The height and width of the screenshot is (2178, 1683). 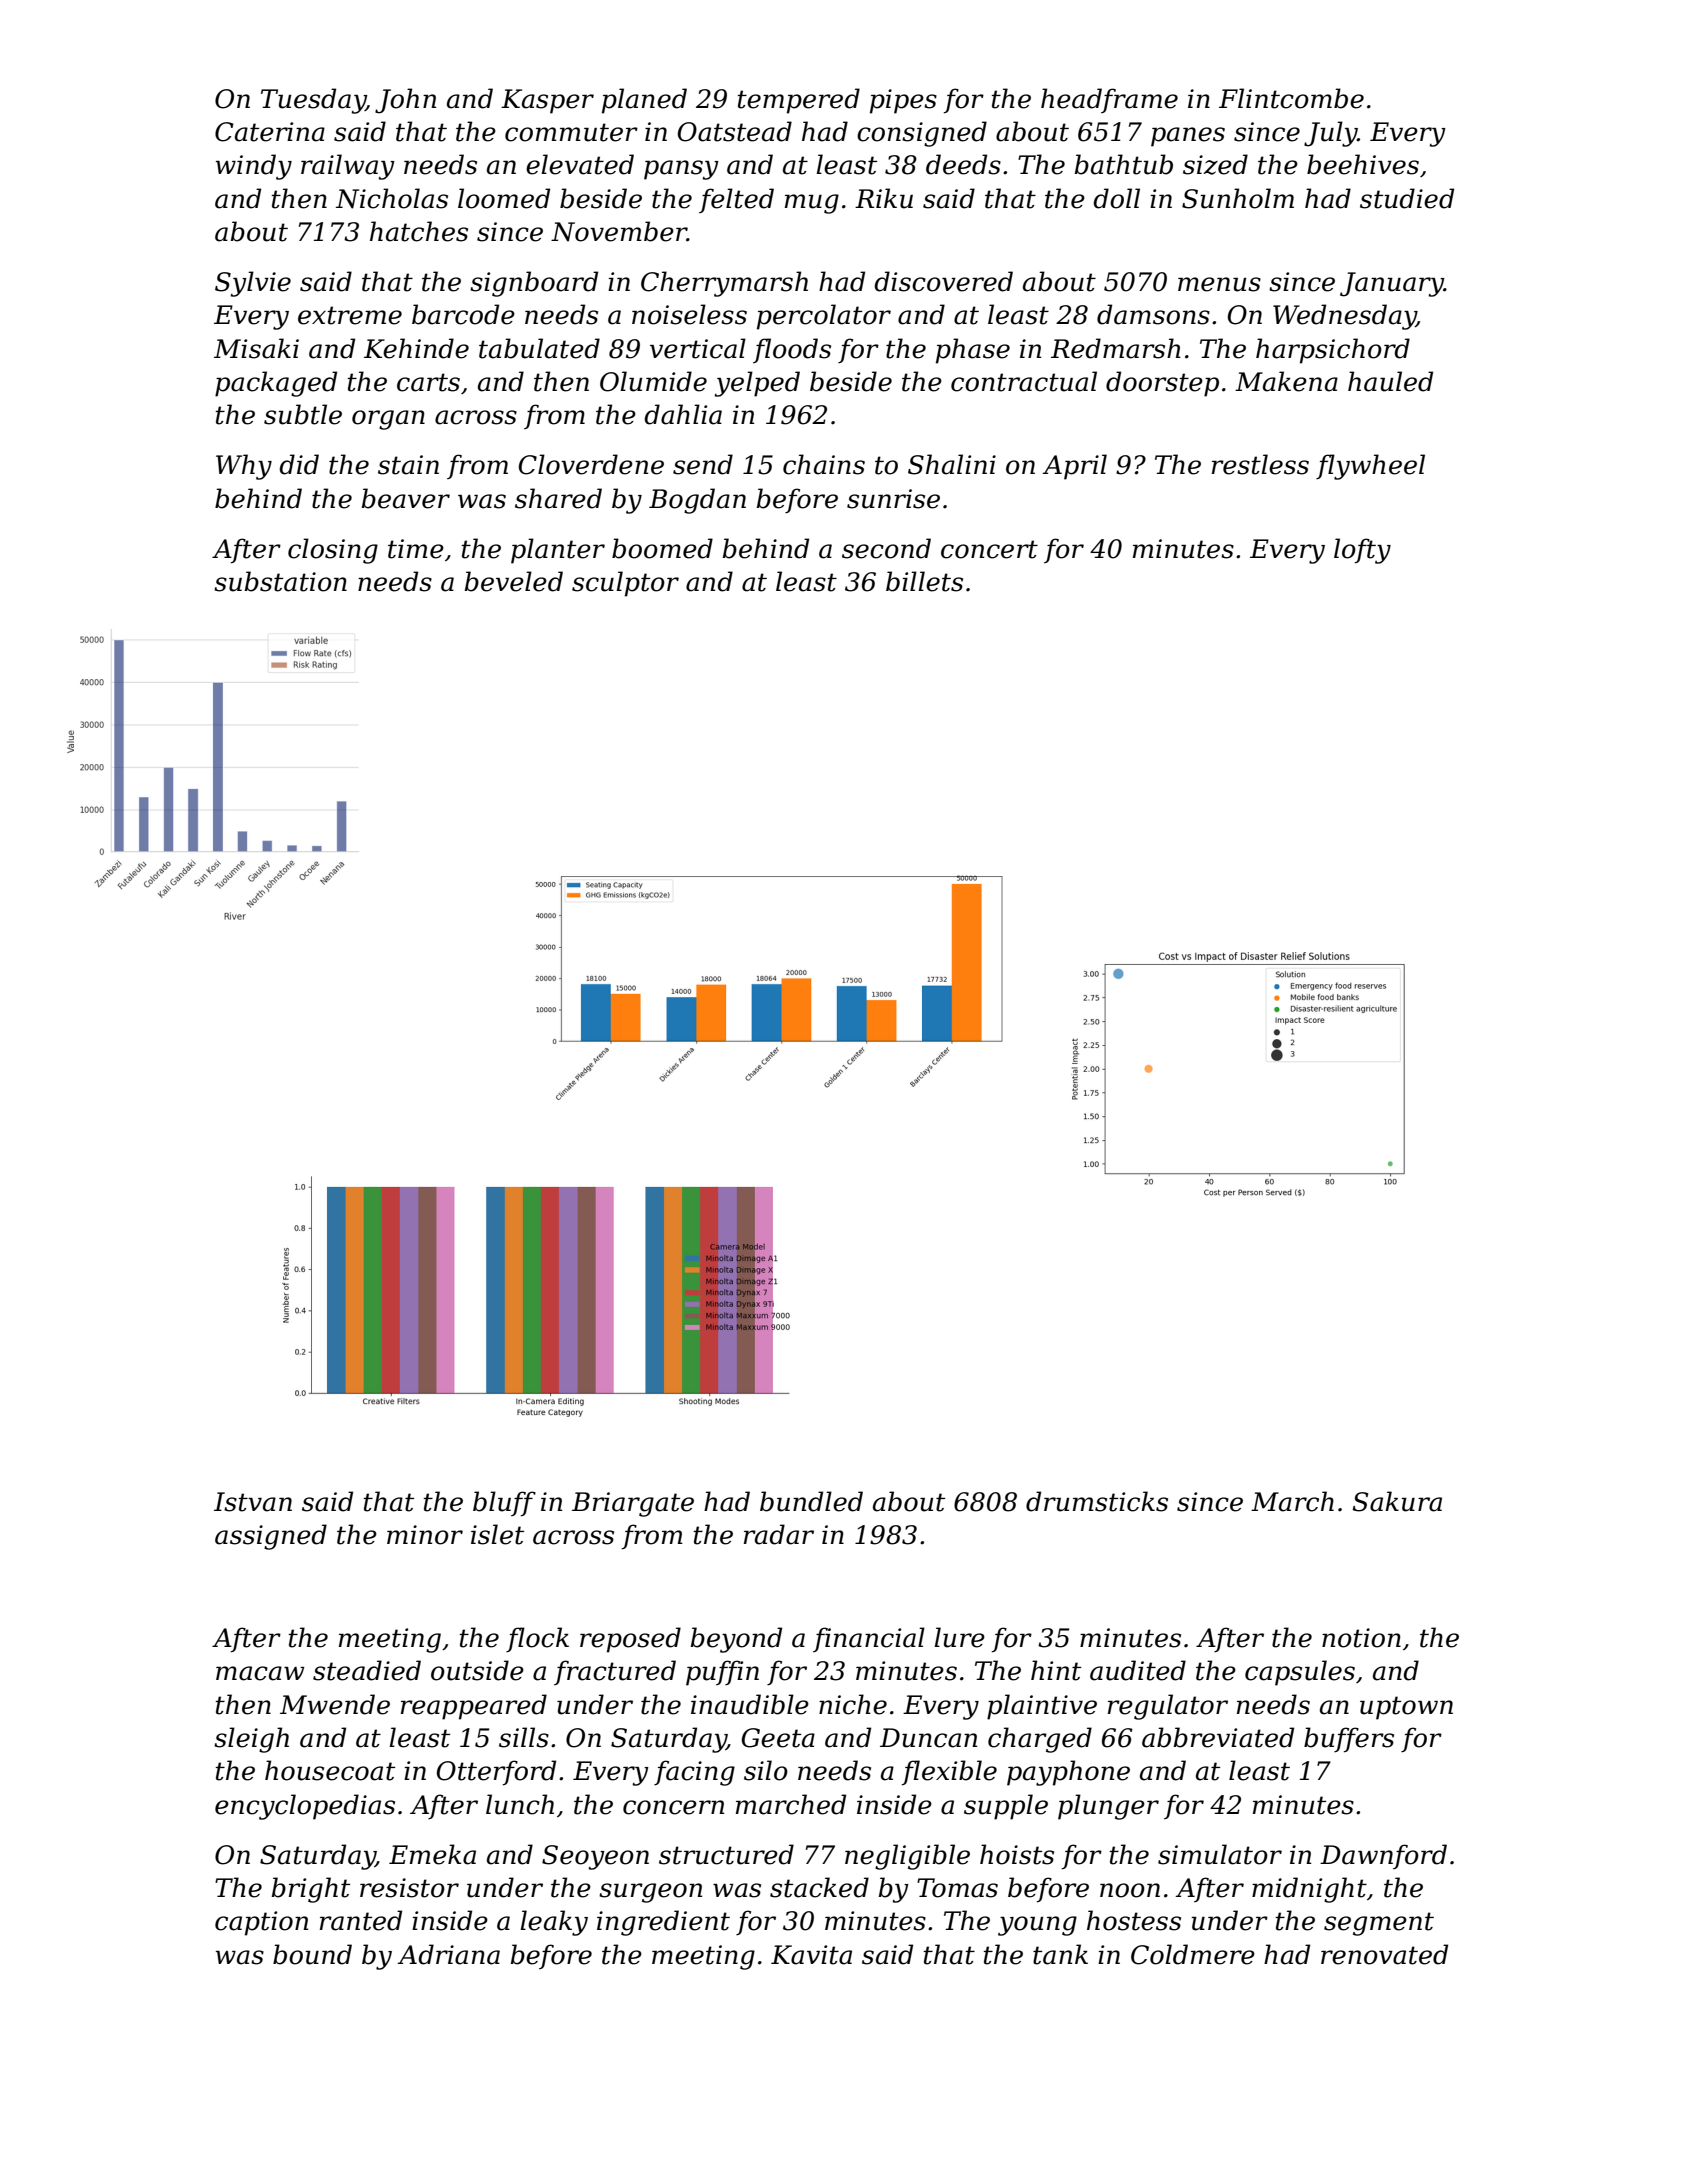 I want to click on Redmarsh, so click(x=1116, y=348).
